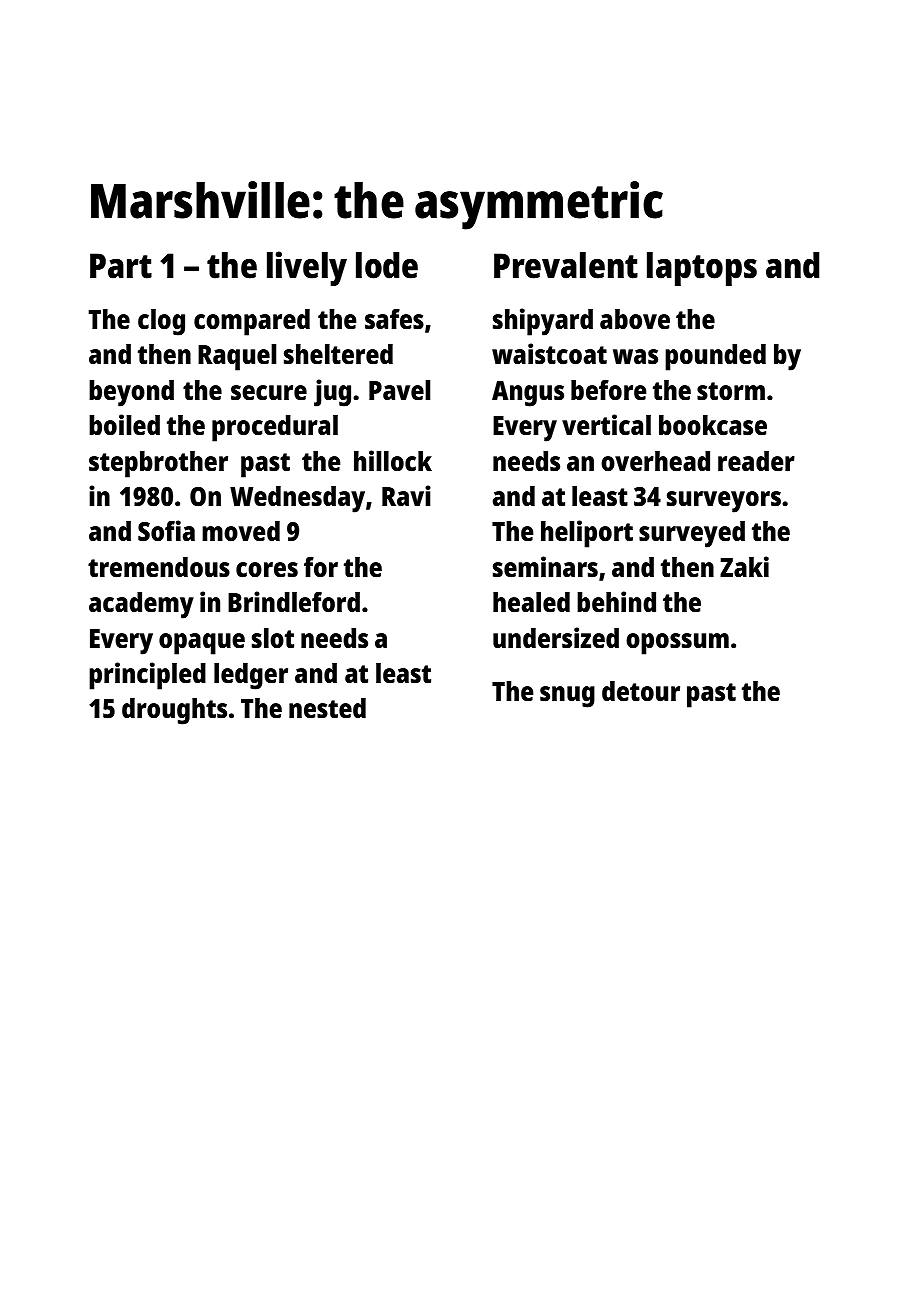  Describe the element at coordinates (327, 708) in the document. I see `nested` at that location.
